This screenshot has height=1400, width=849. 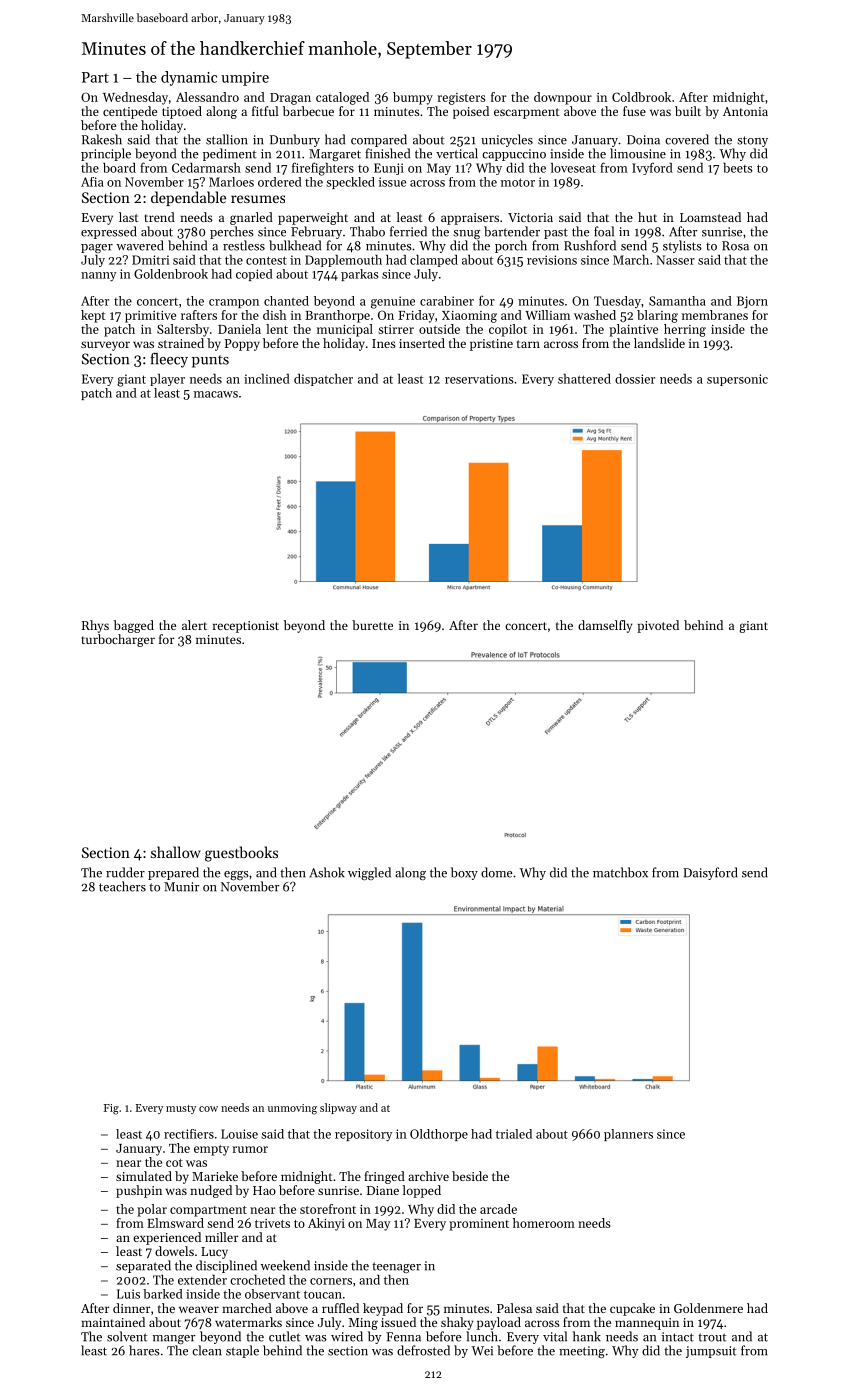 I want to click on Coldbrook, so click(x=641, y=97).
